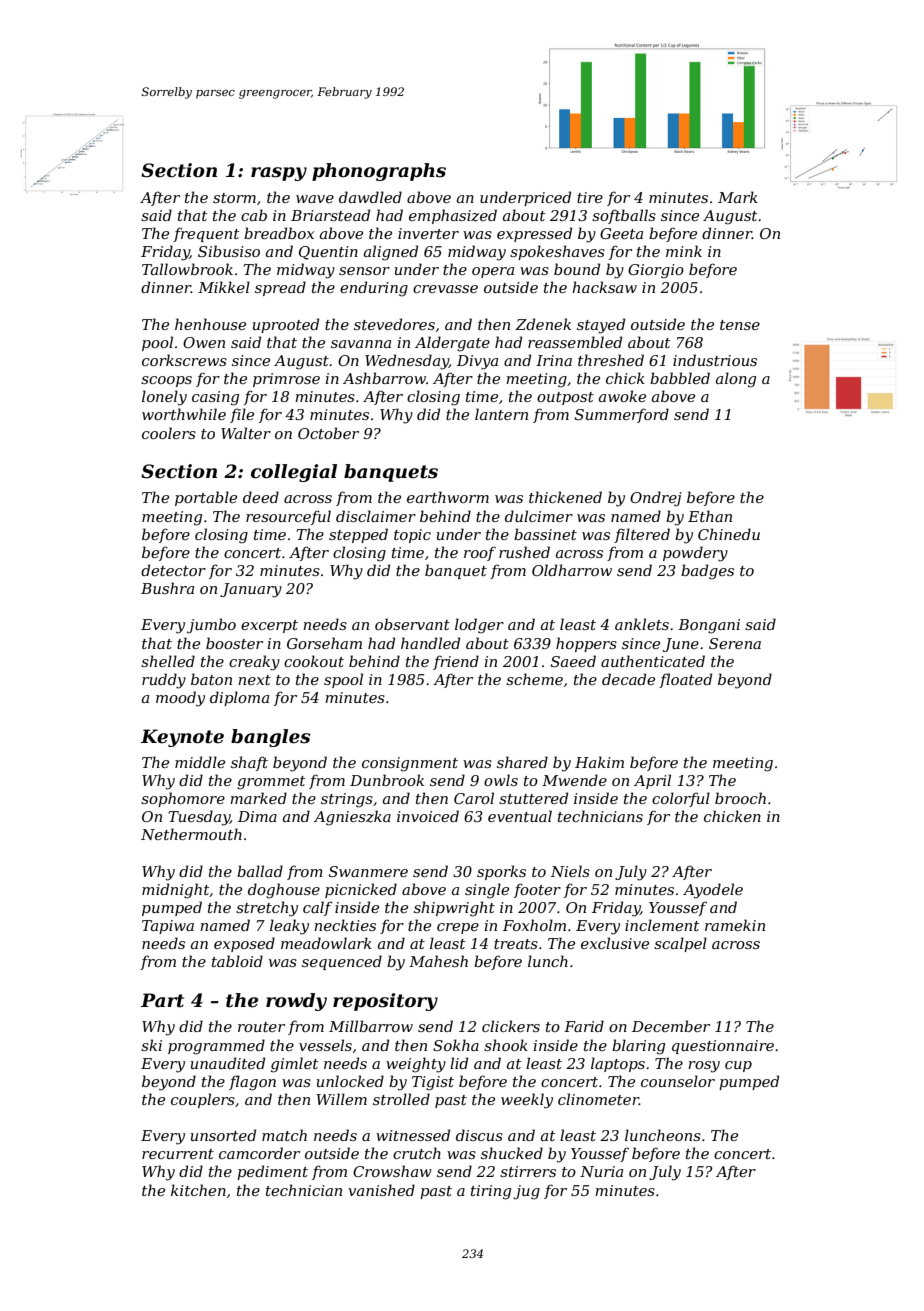  What do you see at coordinates (611, 360) in the page?
I see `threshed` at bounding box center [611, 360].
